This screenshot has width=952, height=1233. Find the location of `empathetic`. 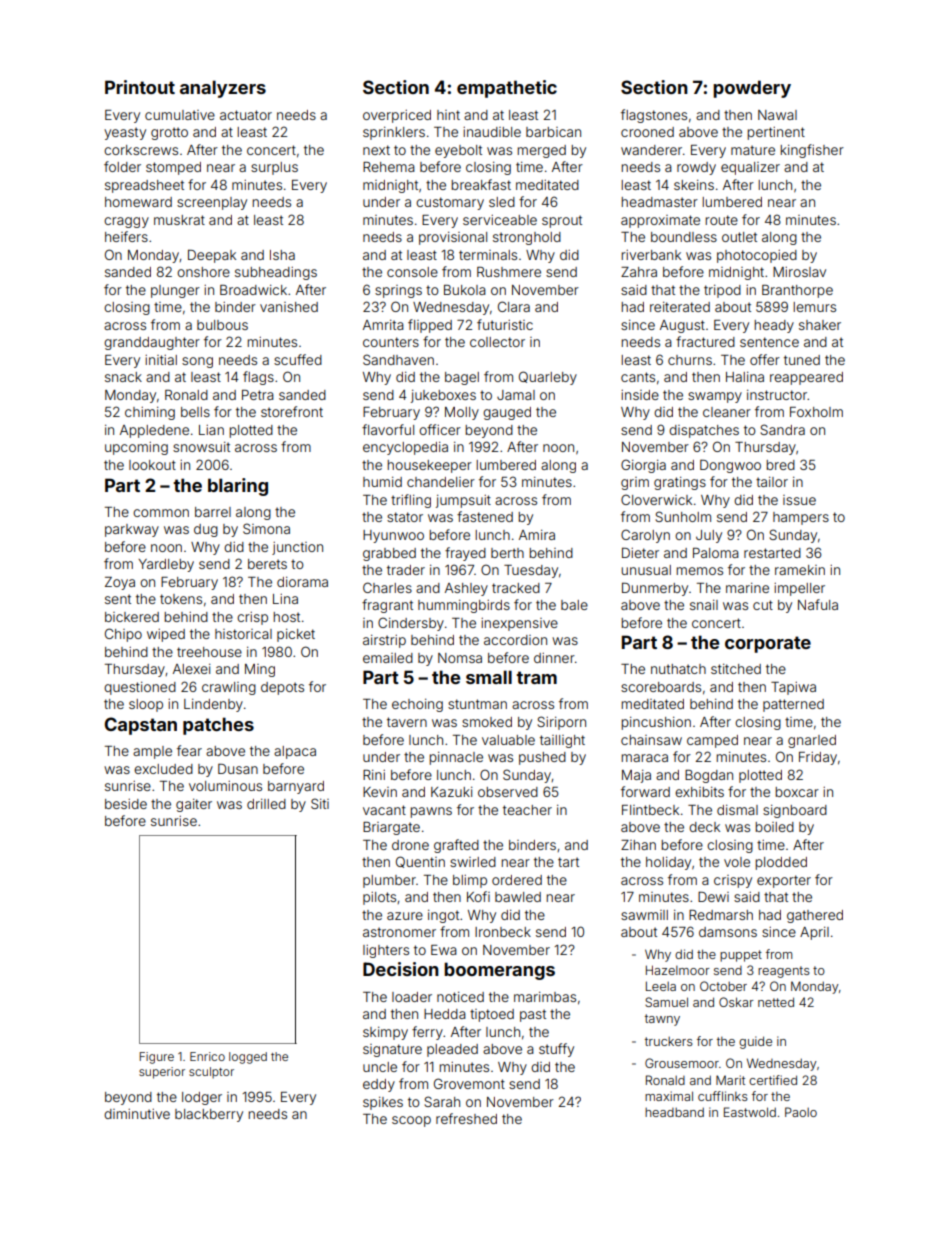

empathetic is located at coordinates (507, 89).
